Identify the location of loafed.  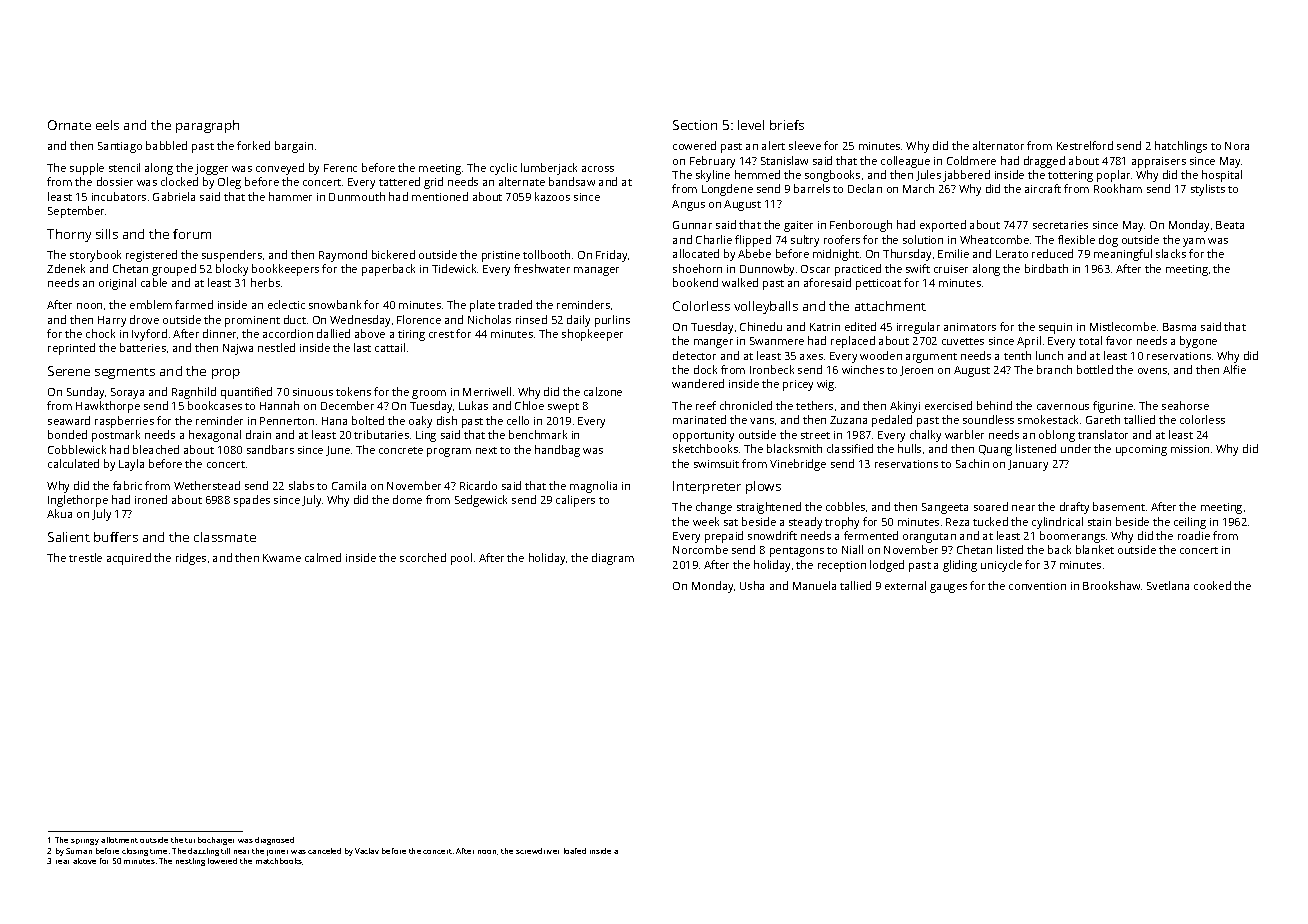
(575, 851).
